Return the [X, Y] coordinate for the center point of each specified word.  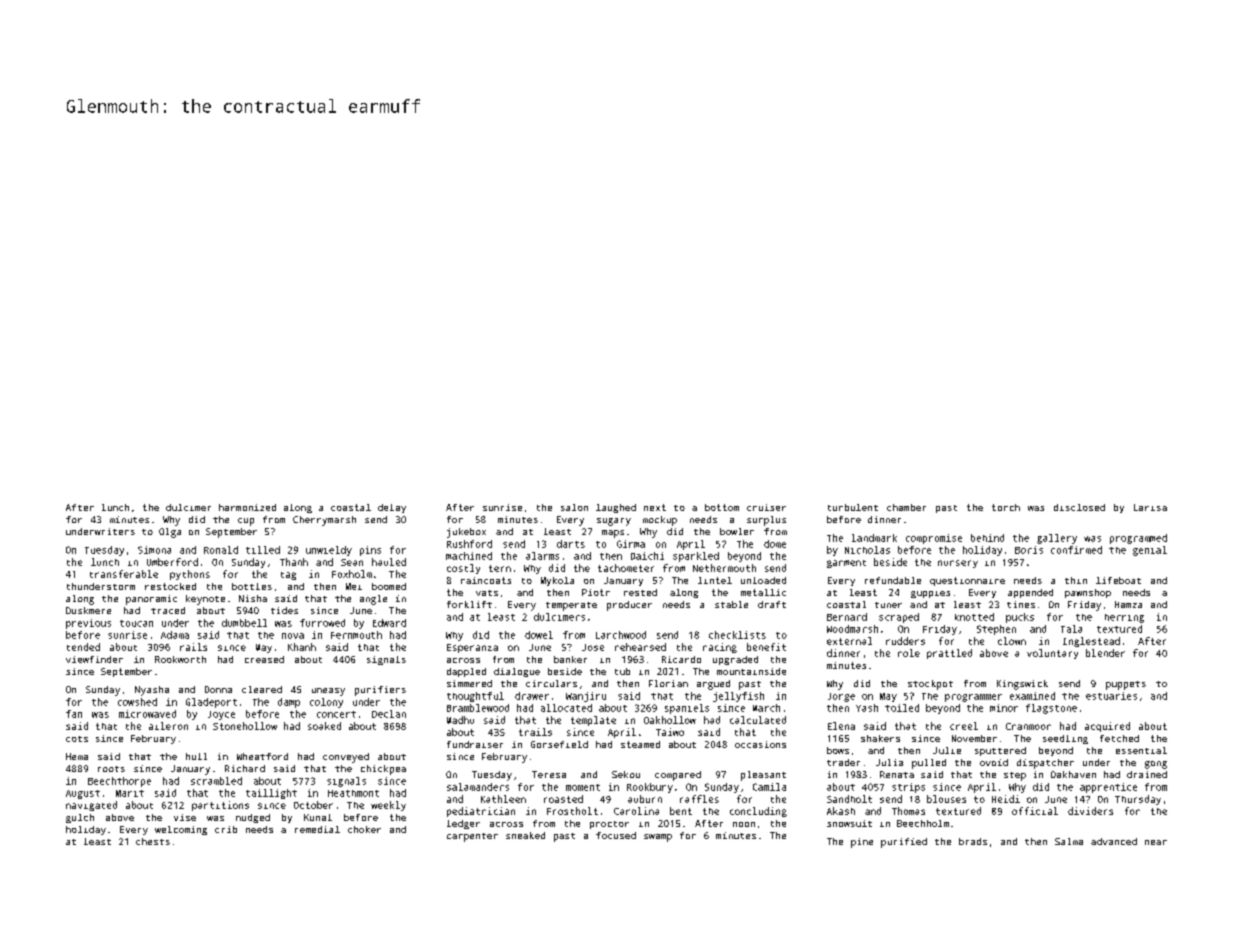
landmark [874, 538]
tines [1021, 604]
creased [264, 659]
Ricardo [681, 659]
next [655, 507]
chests [153, 841]
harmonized [247, 507]
